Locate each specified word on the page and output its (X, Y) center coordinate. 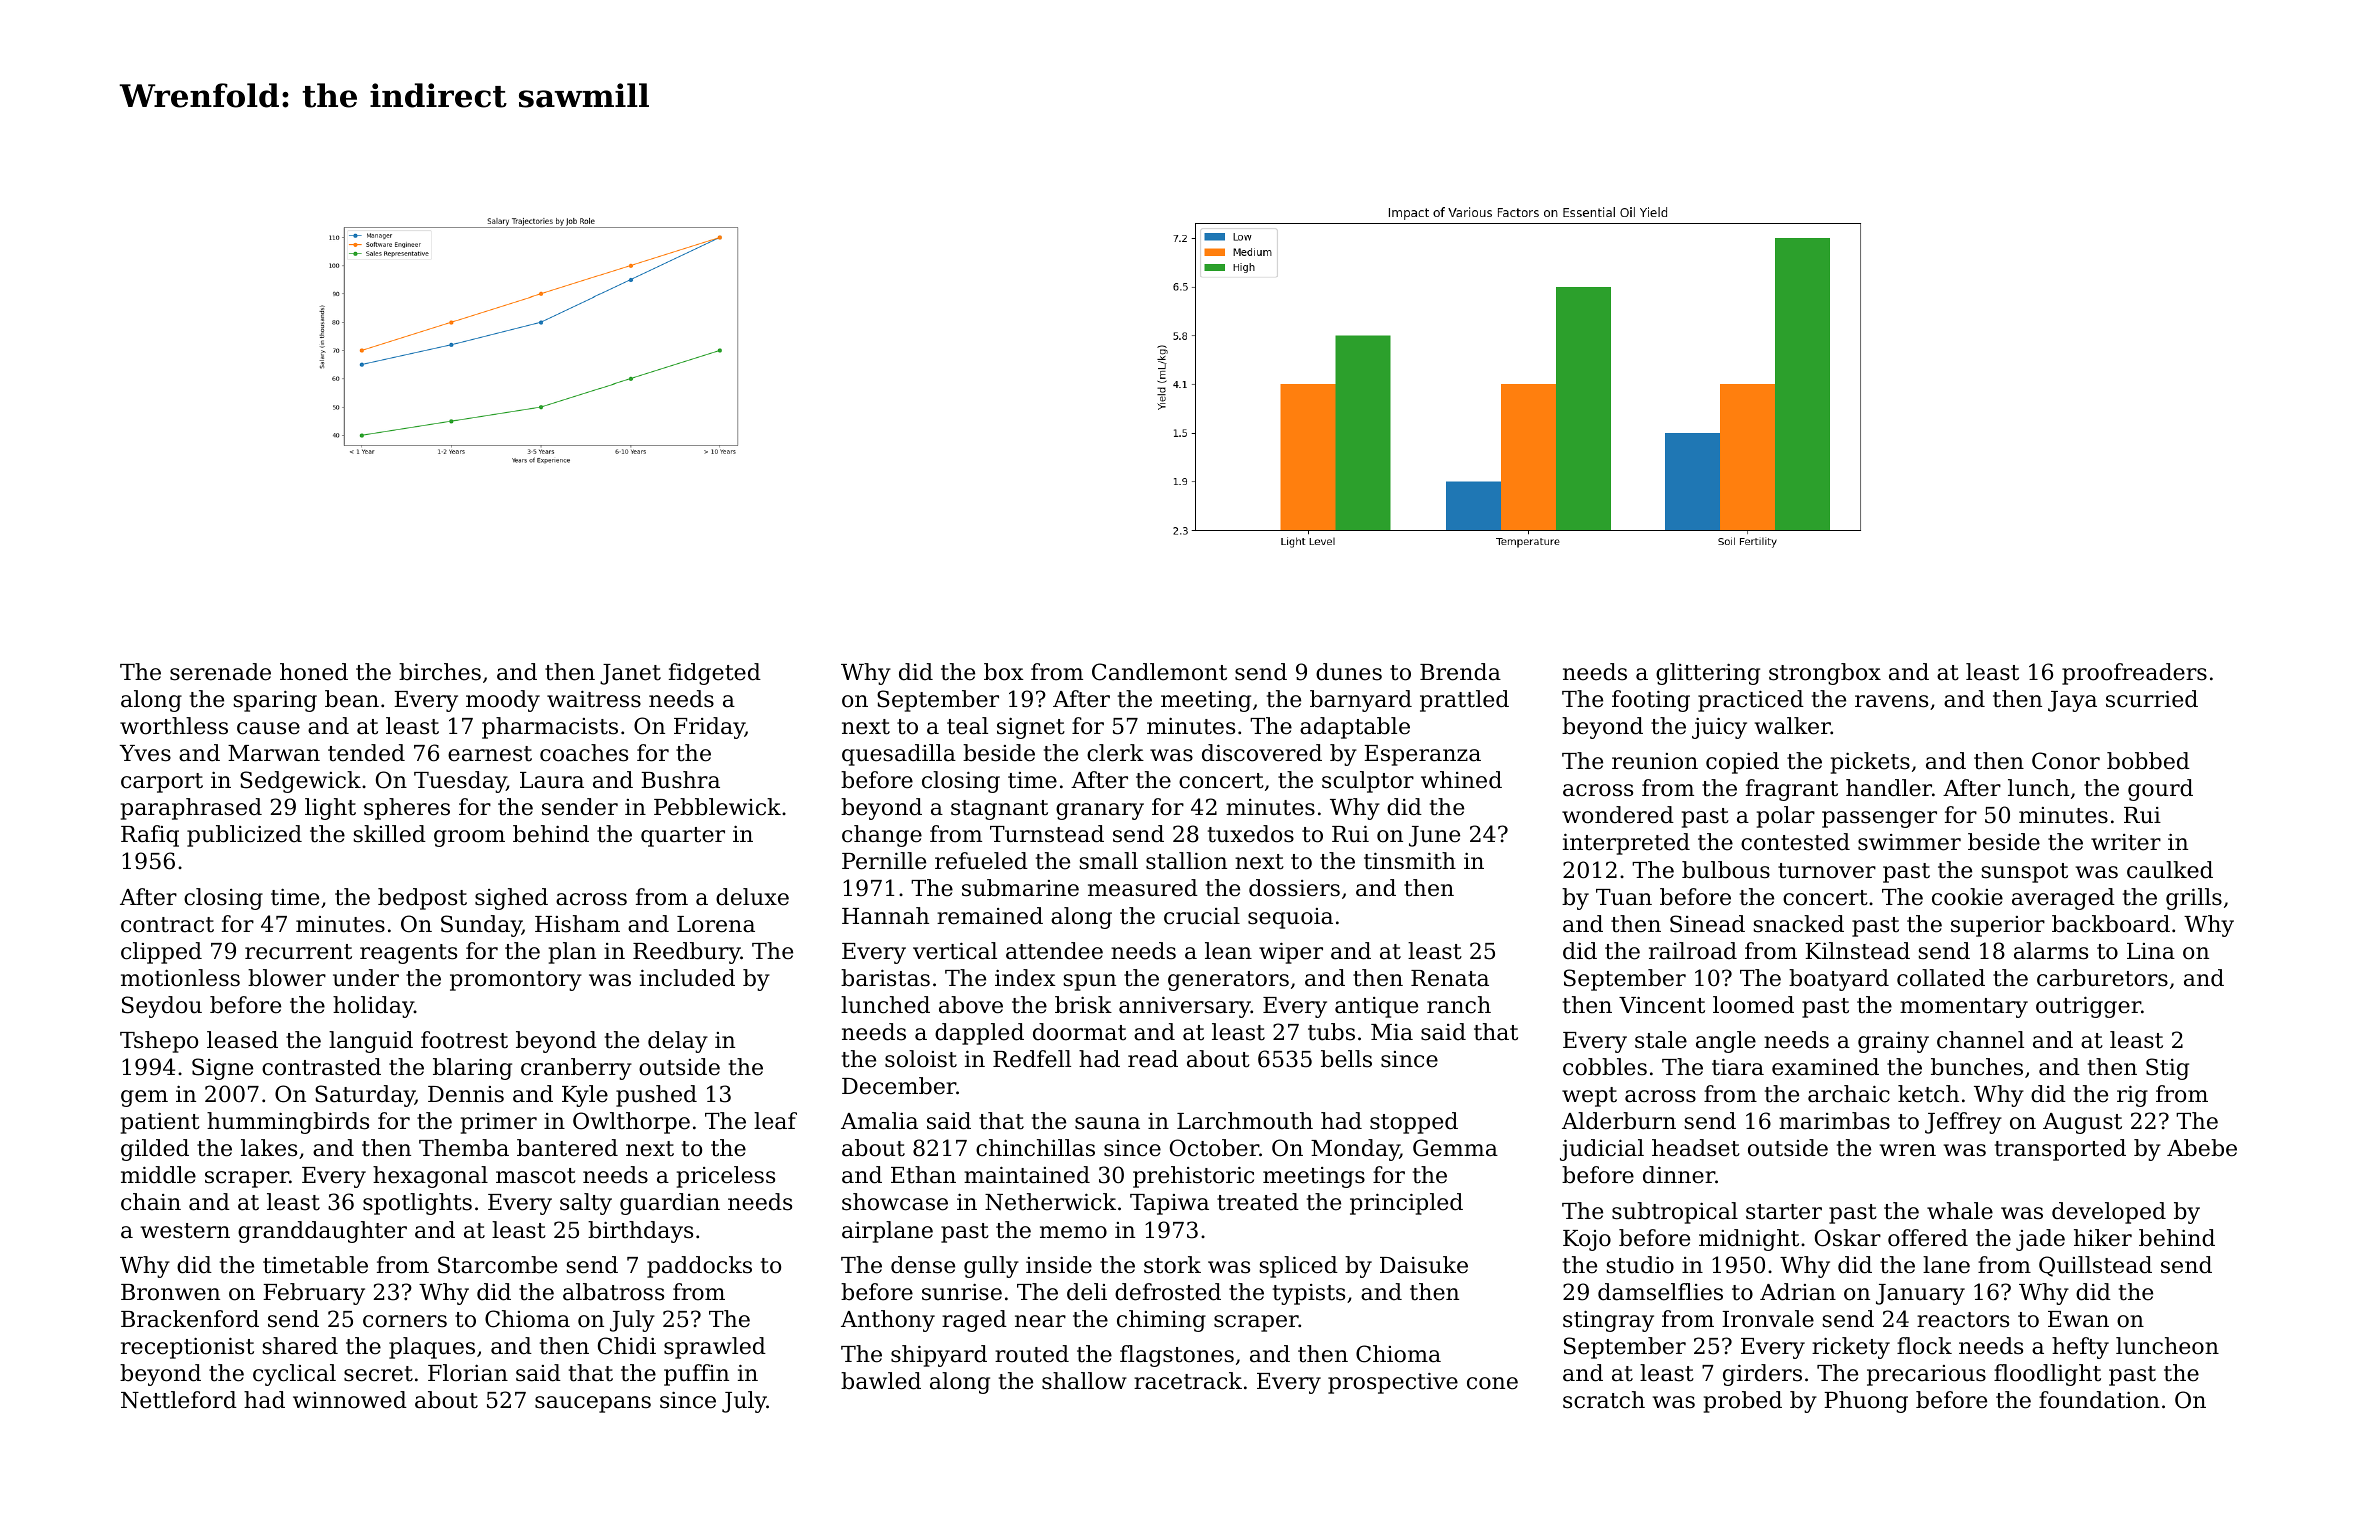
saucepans (593, 1404)
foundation (2099, 1400)
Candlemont (1159, 672)
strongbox (1825, 674)
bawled (881, 1381)
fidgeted (715, 674)
